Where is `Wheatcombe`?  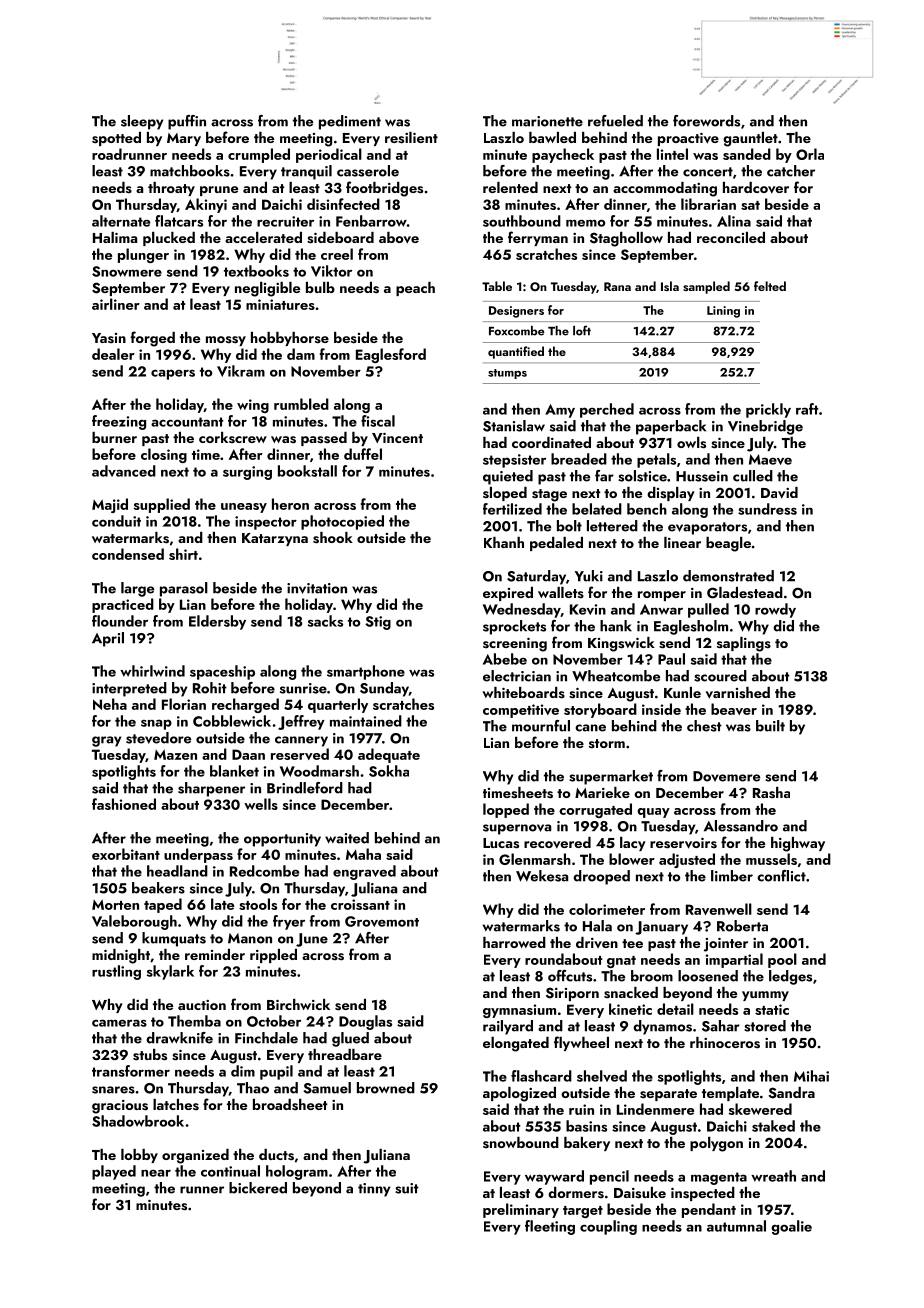
Wheatcombe is located at coordinates (616, 676).
